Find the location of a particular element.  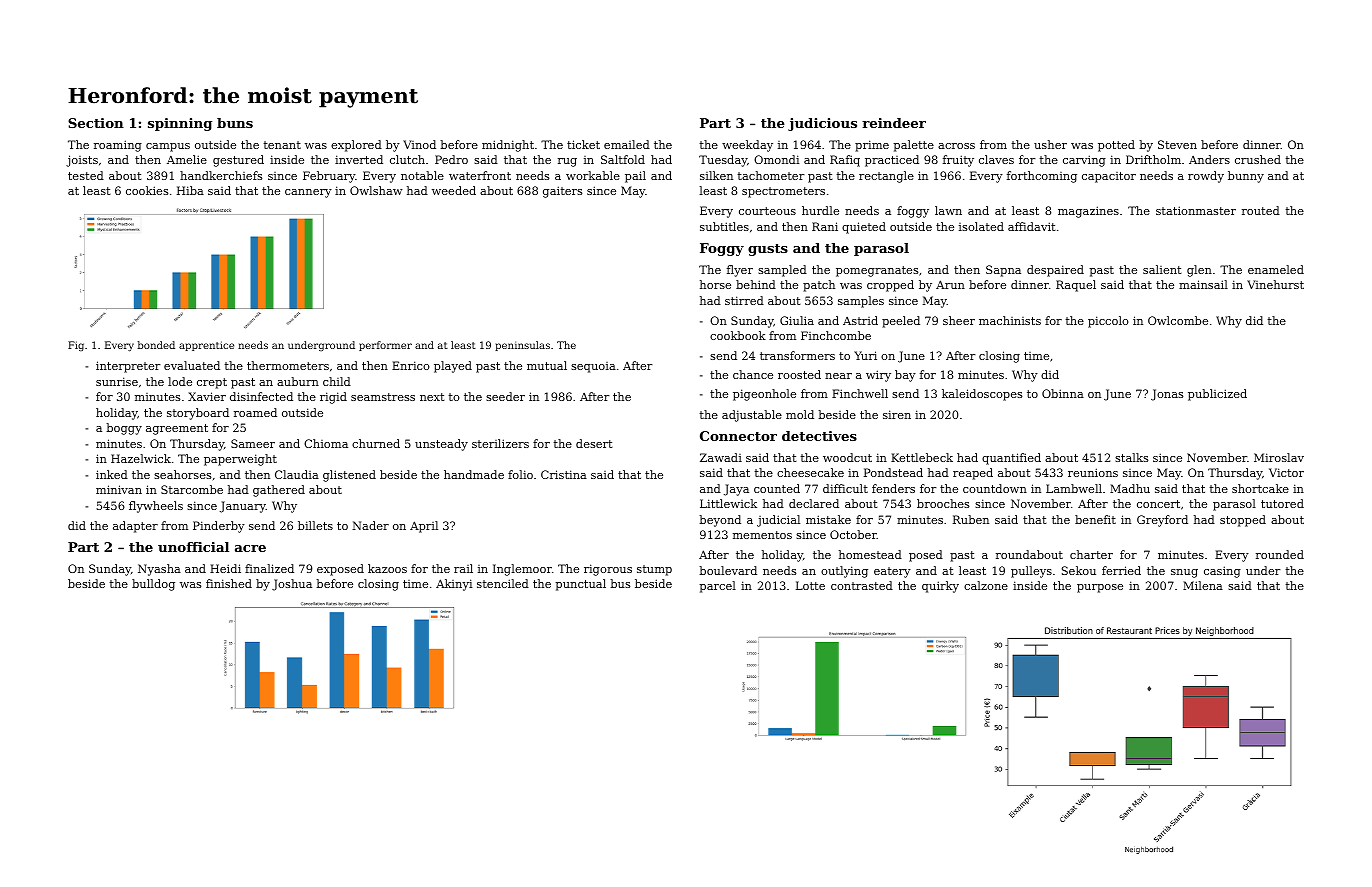

Joshua is located at coordinates (292, 585).
